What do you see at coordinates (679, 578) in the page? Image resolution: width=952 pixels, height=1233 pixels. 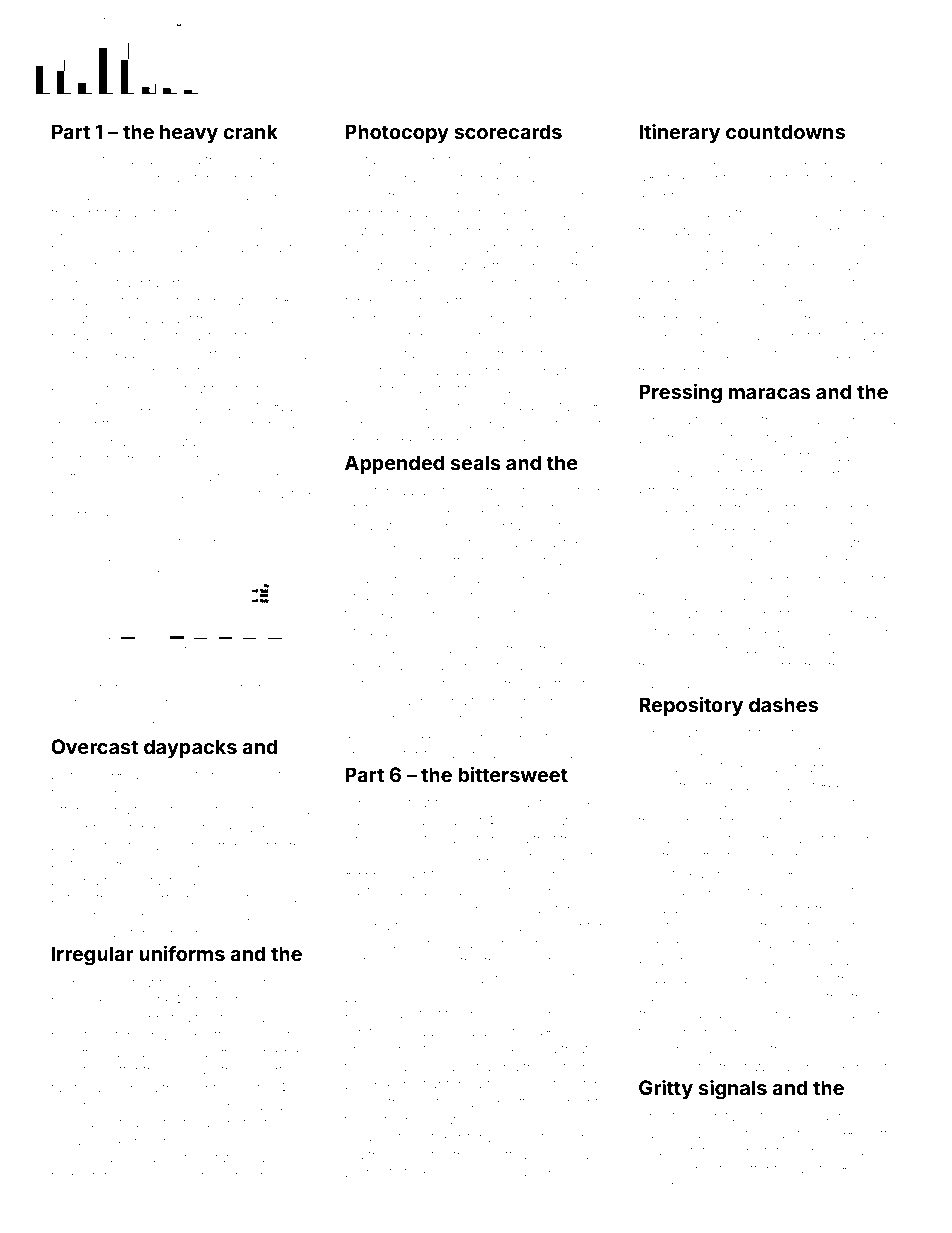 I see `Mei` at bounding box center [679, 578].
